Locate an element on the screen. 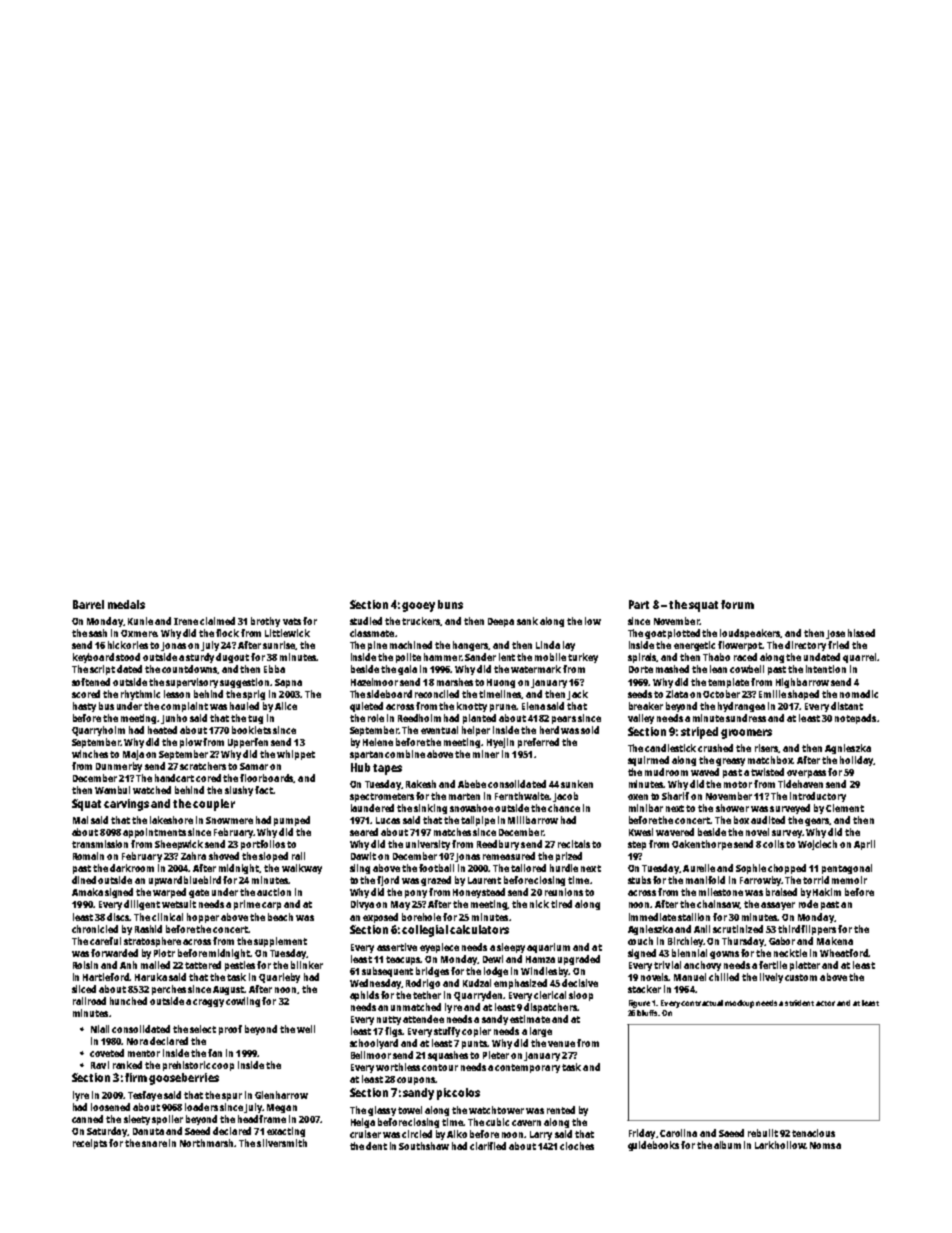 Image resolution: width=952 pixels, height=1233 pixels. forum is located at coordinates (737, 604).
